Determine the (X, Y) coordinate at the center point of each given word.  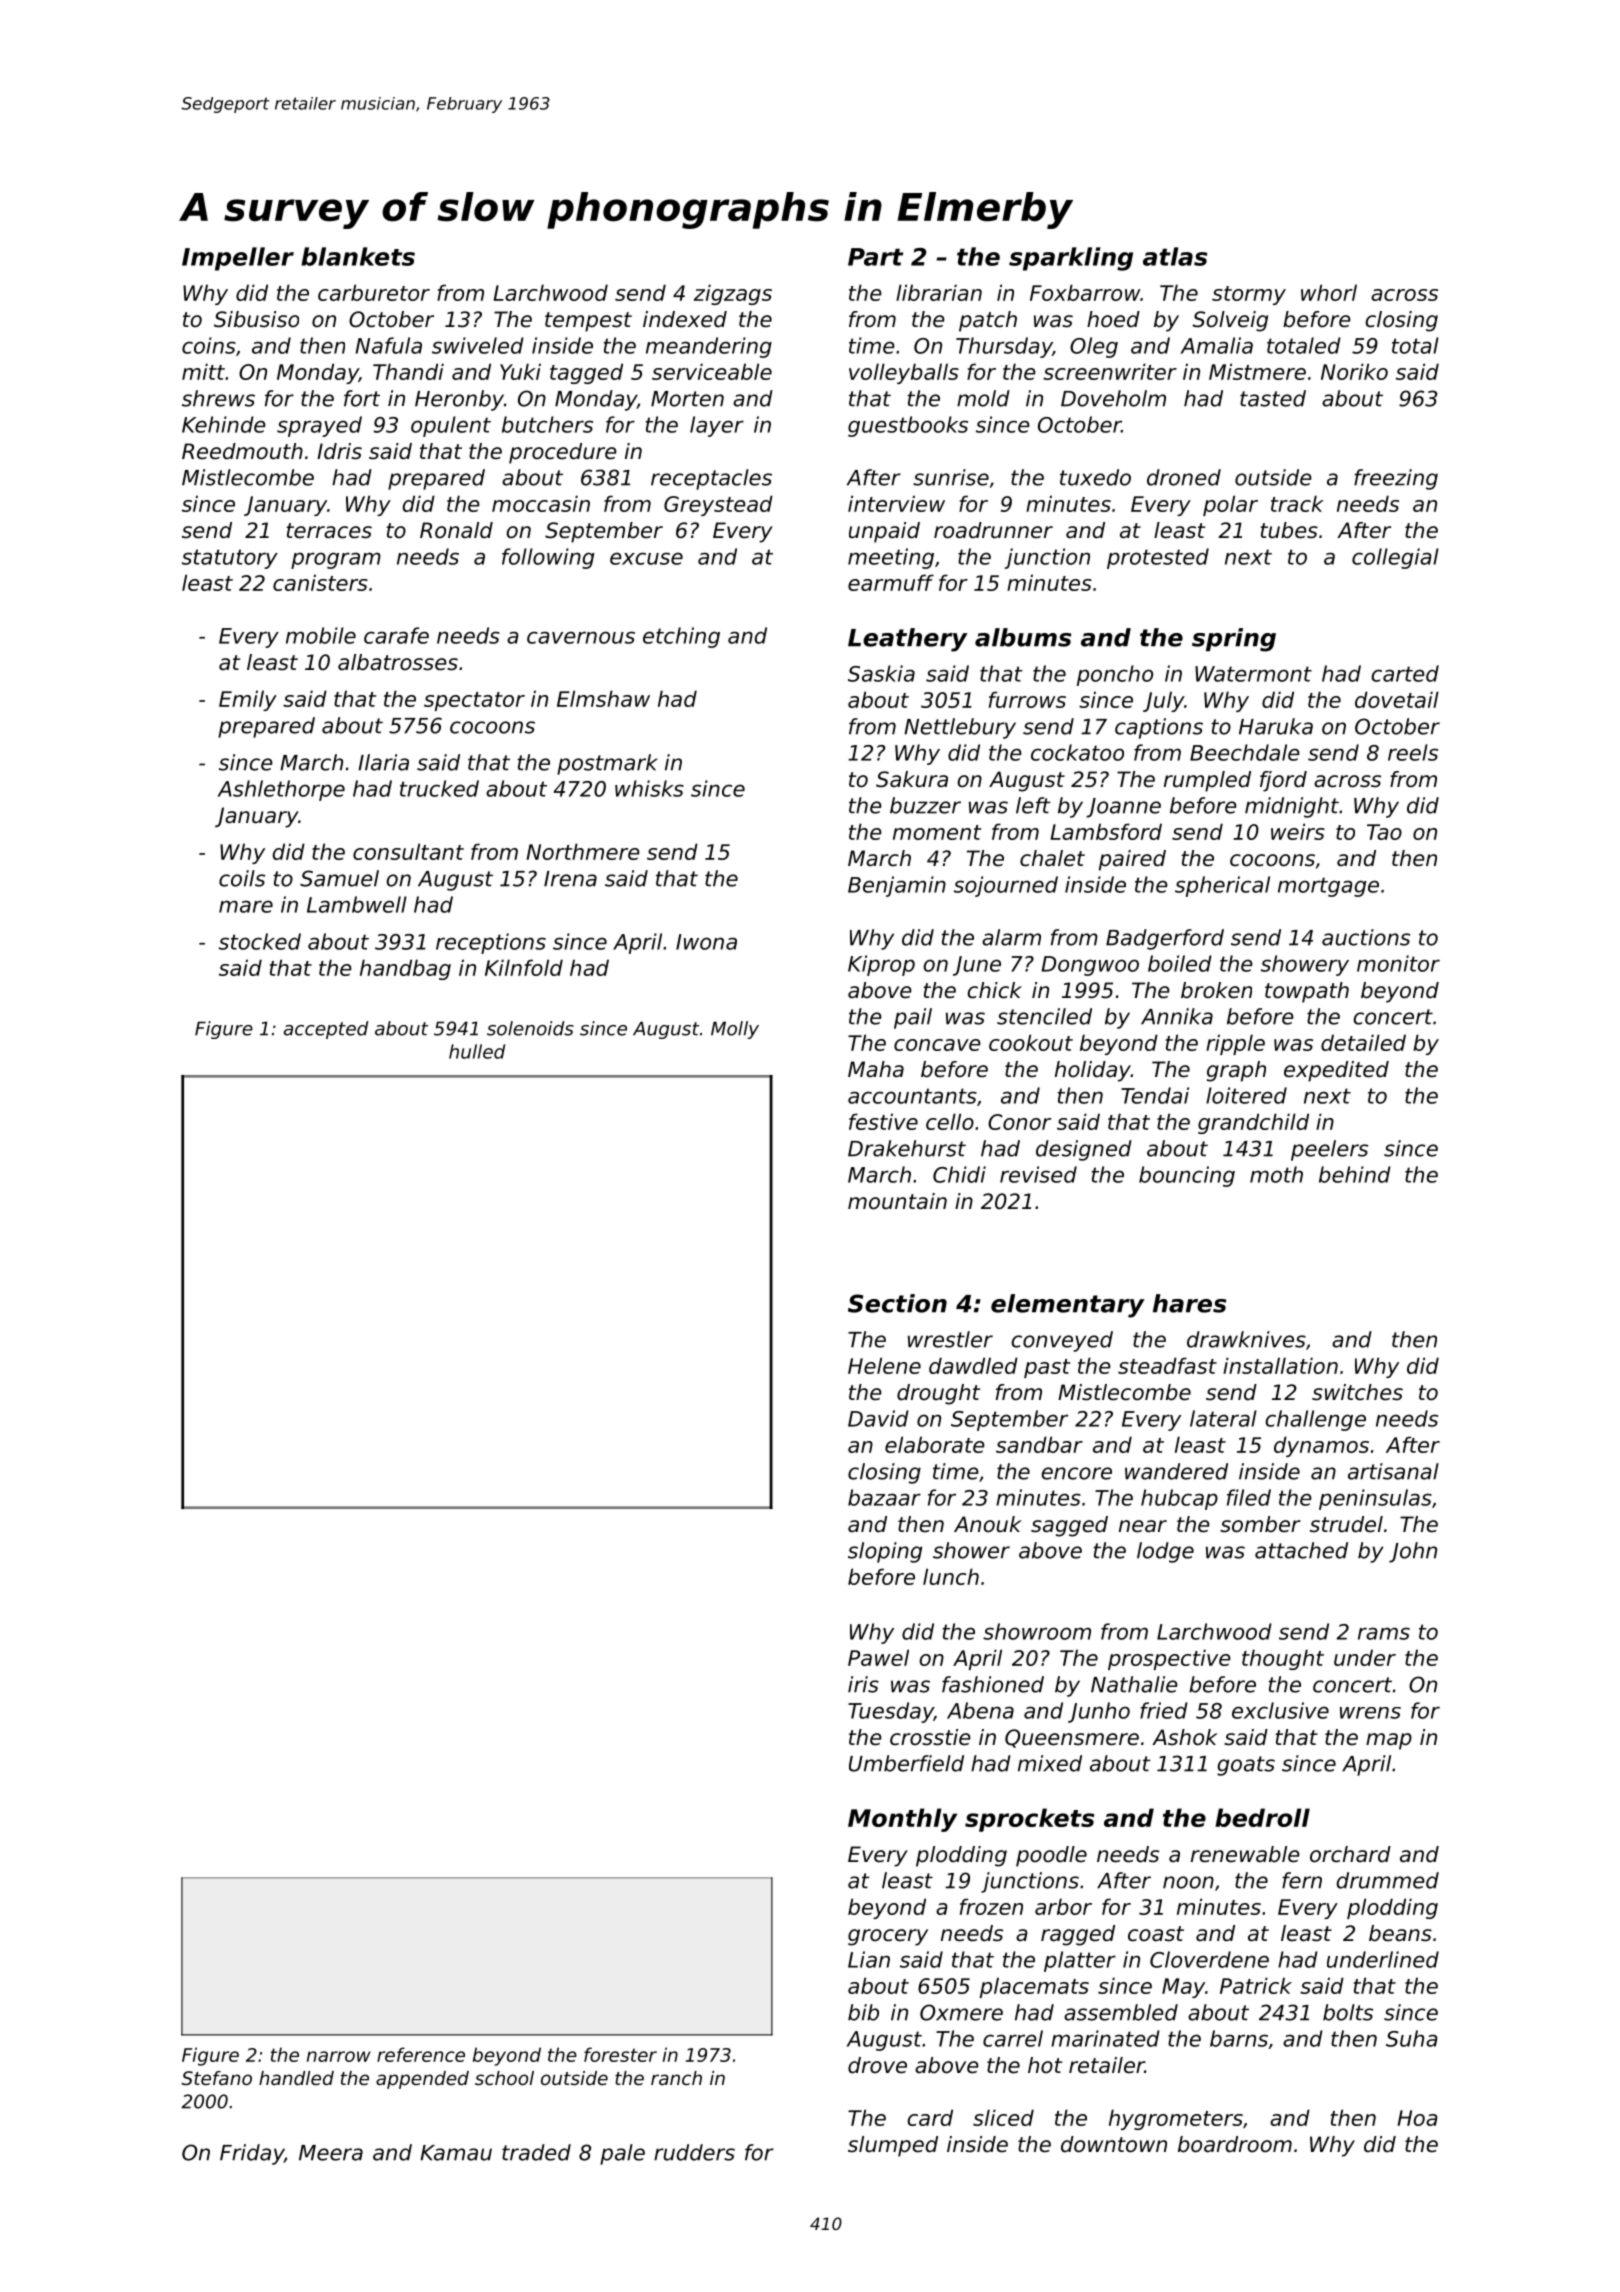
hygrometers (1176, 2119)
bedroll (1262, 1817)
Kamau (456, 2153)
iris (863, 1684)
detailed (1363, 1042)
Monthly (902, 1820)
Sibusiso (256, 319)
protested (1158, 558)
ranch (676, 2078)
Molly (735, 1030)
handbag (405, 969)
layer (717, 426)
